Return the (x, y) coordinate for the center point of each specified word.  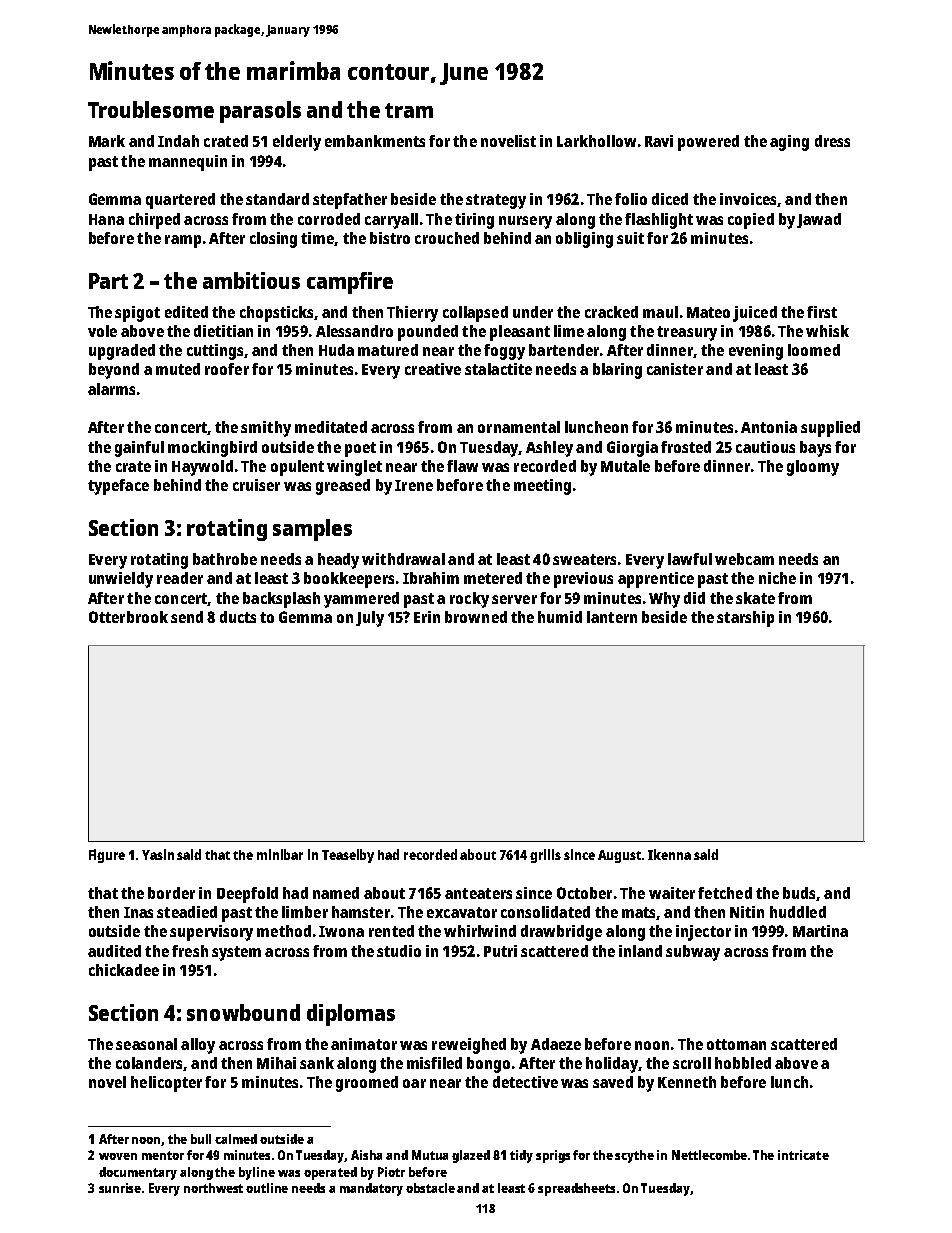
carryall (391, 221)
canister (675, 369)
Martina (820, 931)
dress (832, 141)
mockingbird (212, 449)
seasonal (146, 1044)
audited (114, 951)
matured (388, 350)
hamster (361, 912)
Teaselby (348, 856)
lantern (612, 617)
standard (277, 199)
